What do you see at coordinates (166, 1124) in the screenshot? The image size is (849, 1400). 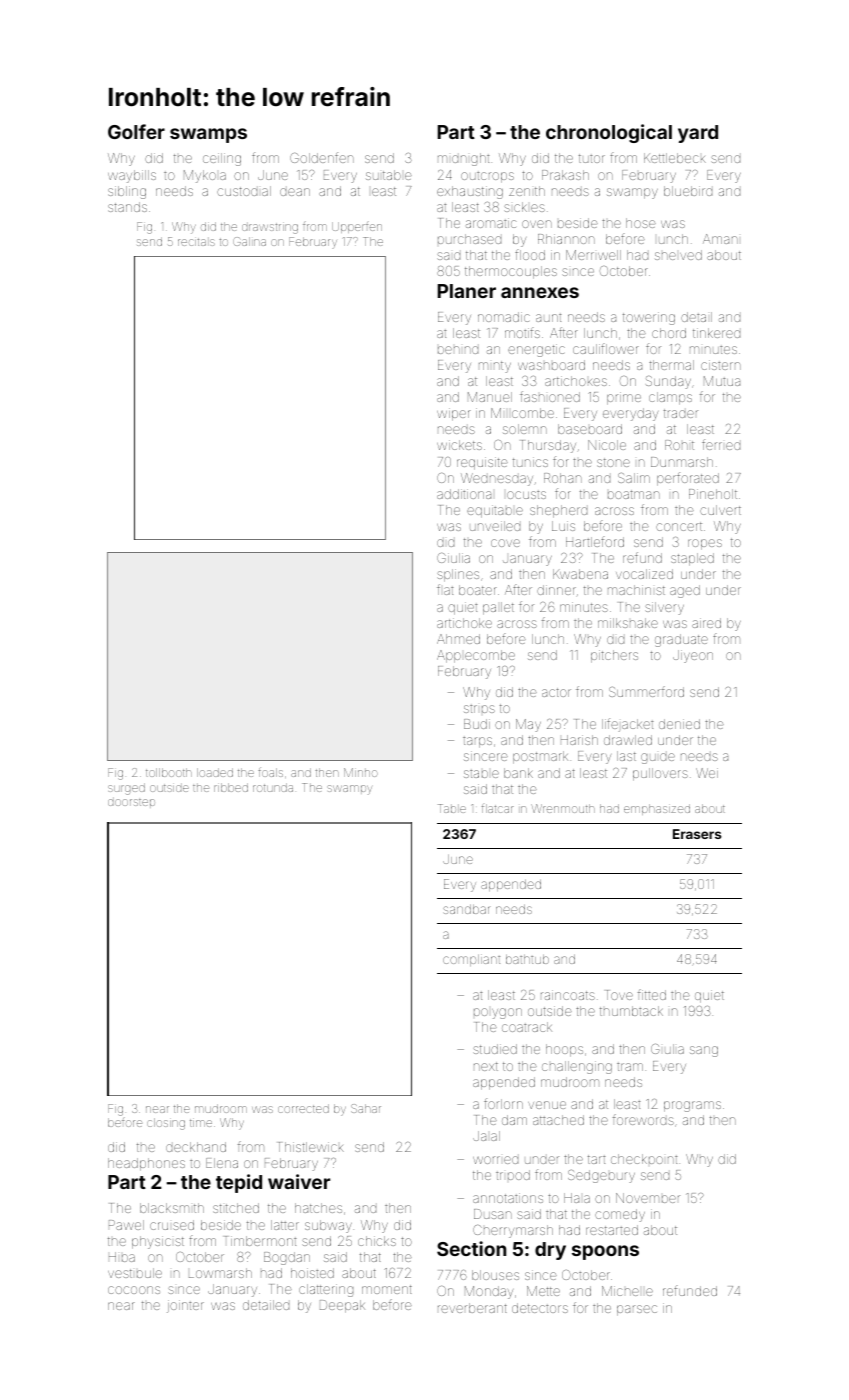 I see `closing` at bounding box center [166, 1124].
